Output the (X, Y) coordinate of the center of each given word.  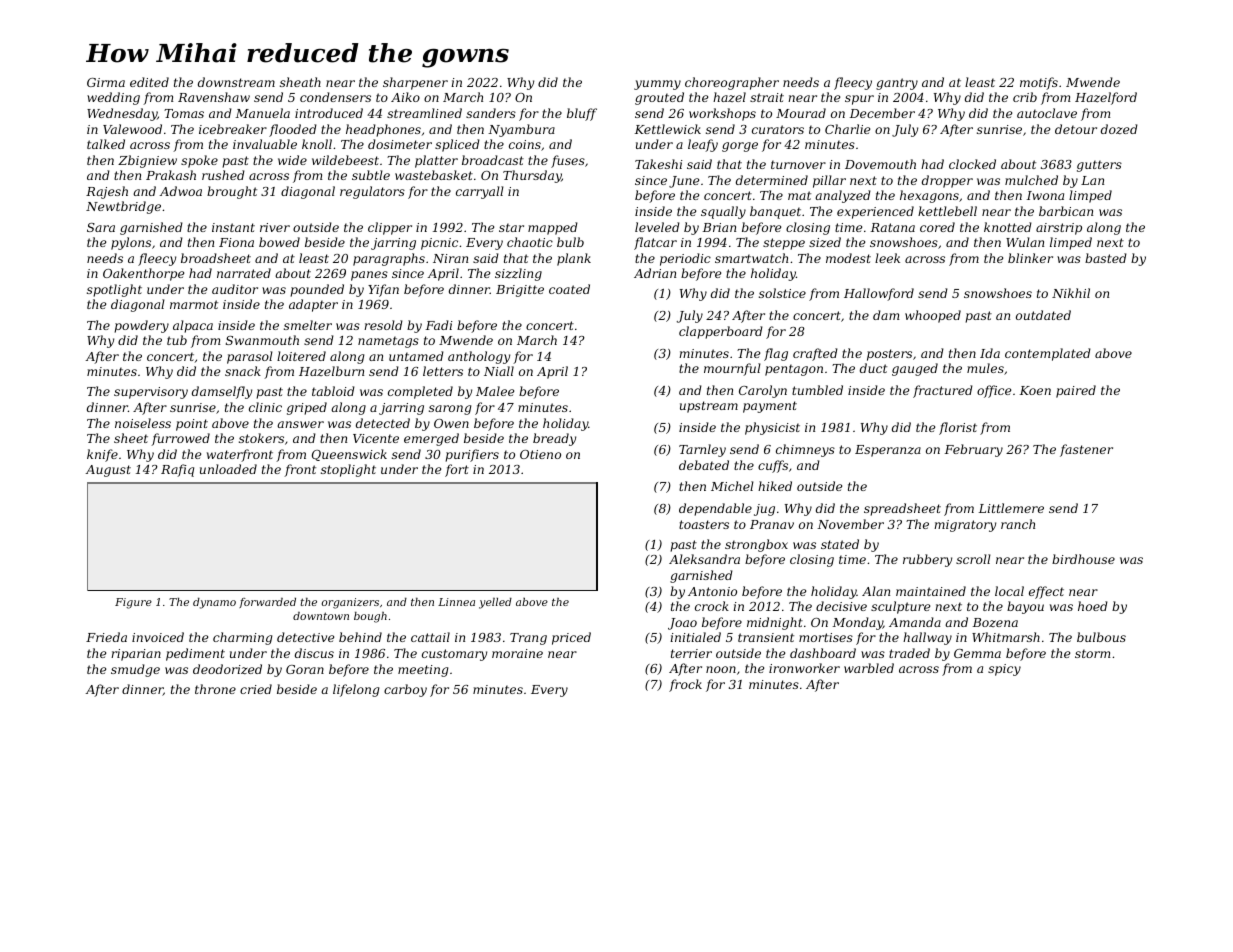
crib (1025, 97)
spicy (1004, 670)
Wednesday (122, 114)
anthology (479, 357)
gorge (740, 147)
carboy (405, 690)
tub (177, 340)
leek (887, 258)
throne (215, 689)
